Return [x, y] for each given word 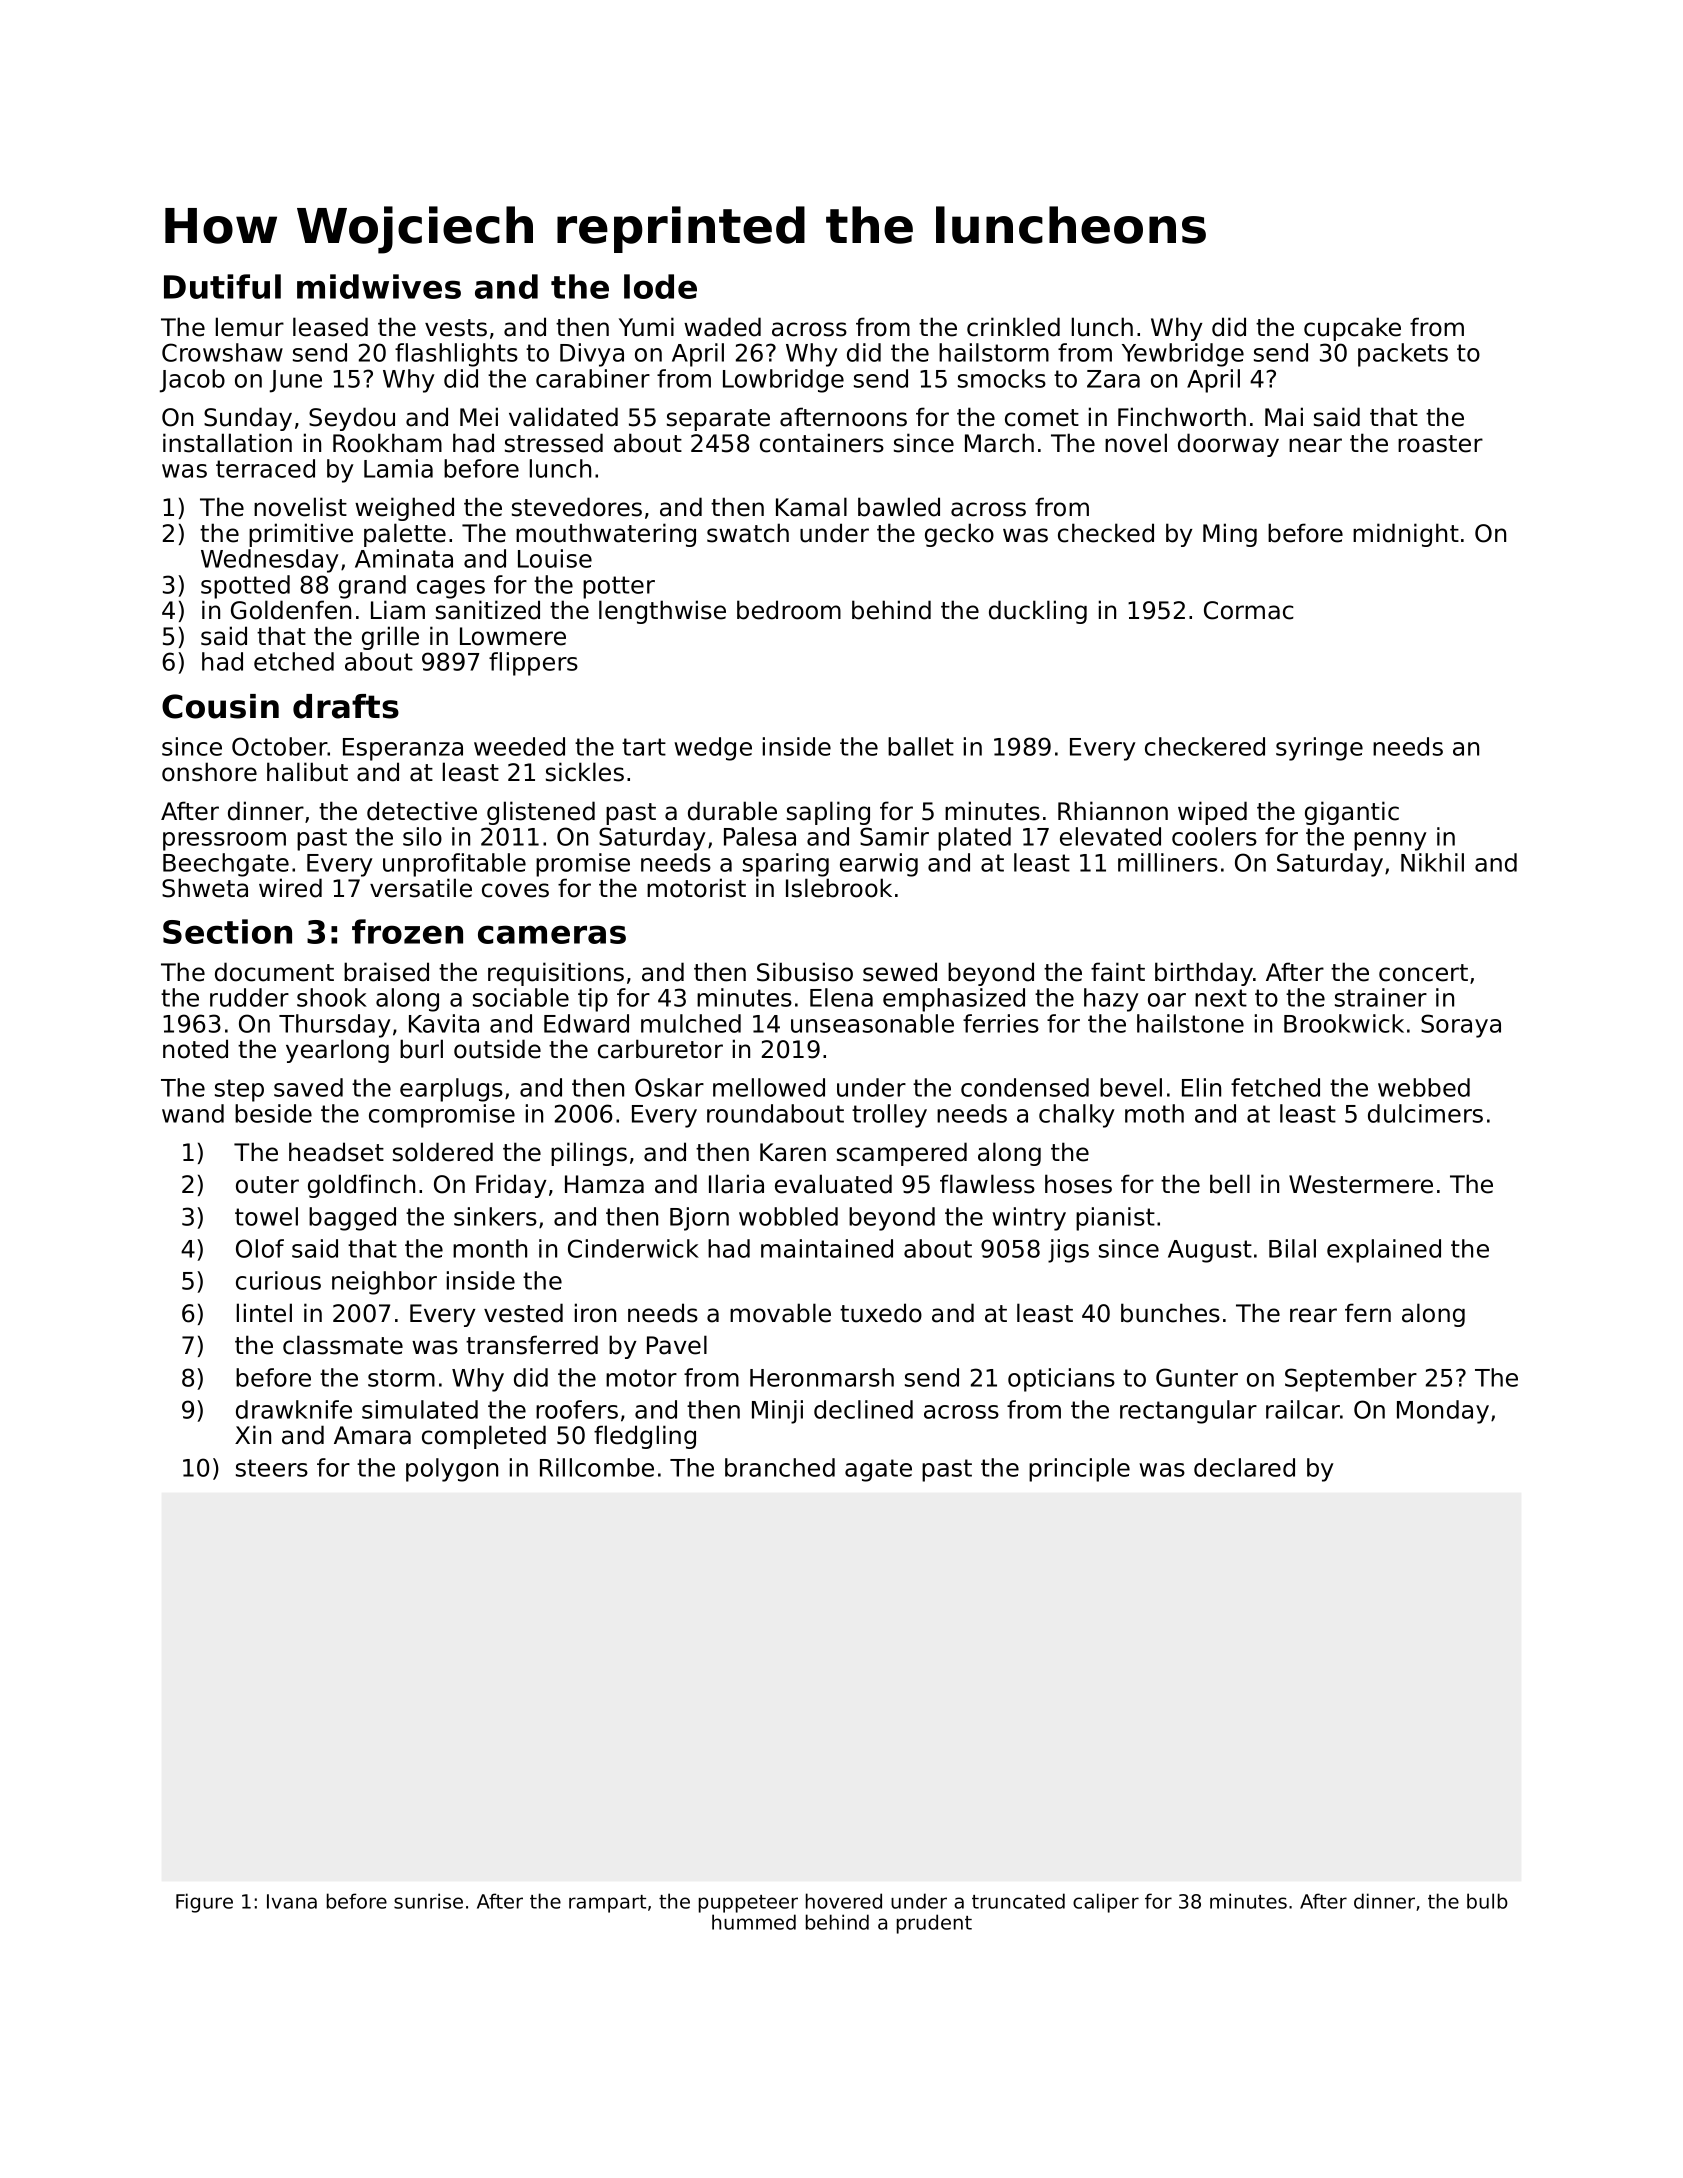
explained [1384, 1251]
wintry [1029, 1219]
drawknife [294, 1409]
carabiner [593, 378]
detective [422, 811]
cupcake [1352, 329]
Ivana [292, 1901]
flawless [987, 1184]
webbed [1424, 1087]
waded [722, 327]
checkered [1205, 746]
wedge [713, 749]
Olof [260, 1248]
